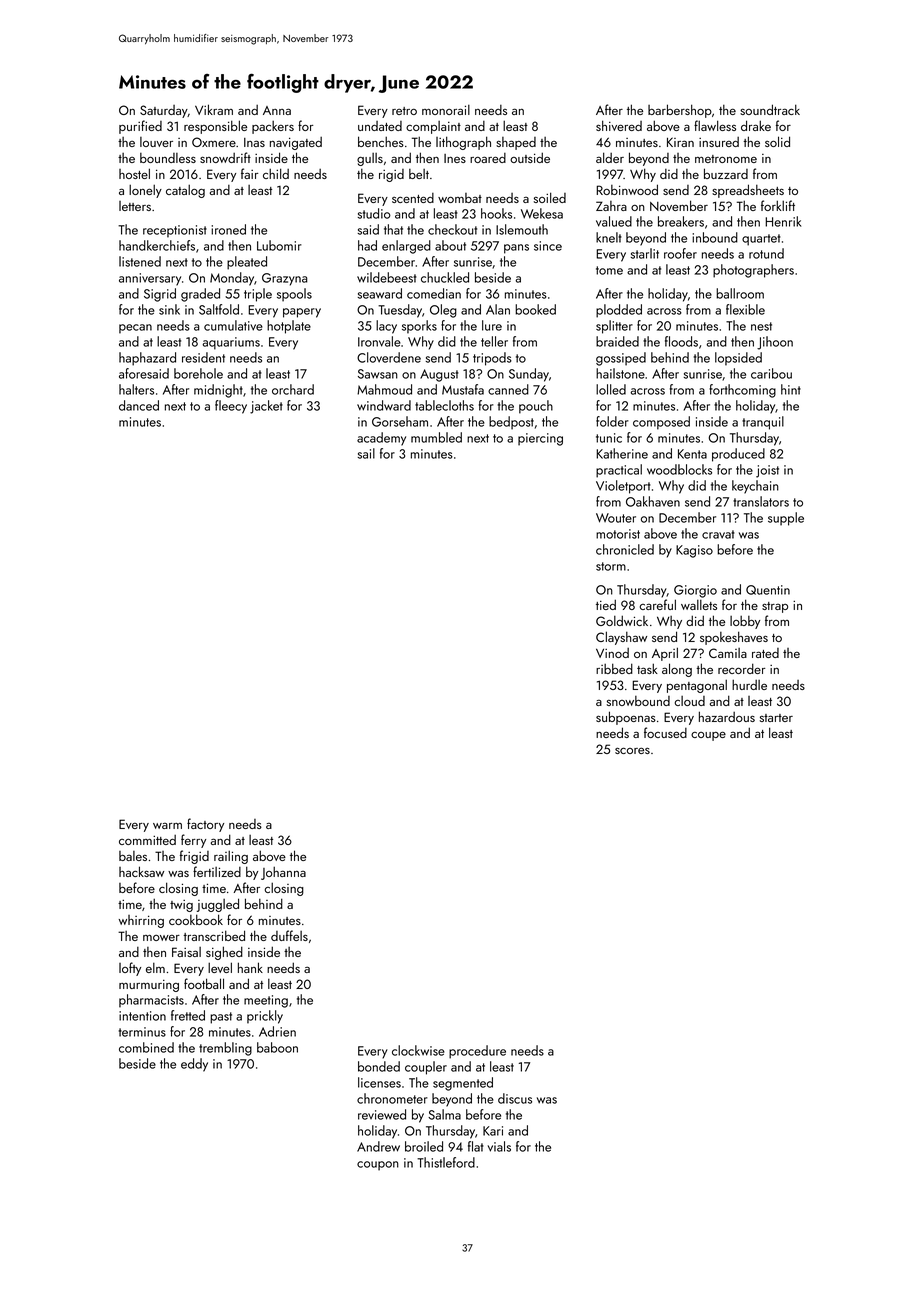  I want to click on tied, so click(606, 604).
